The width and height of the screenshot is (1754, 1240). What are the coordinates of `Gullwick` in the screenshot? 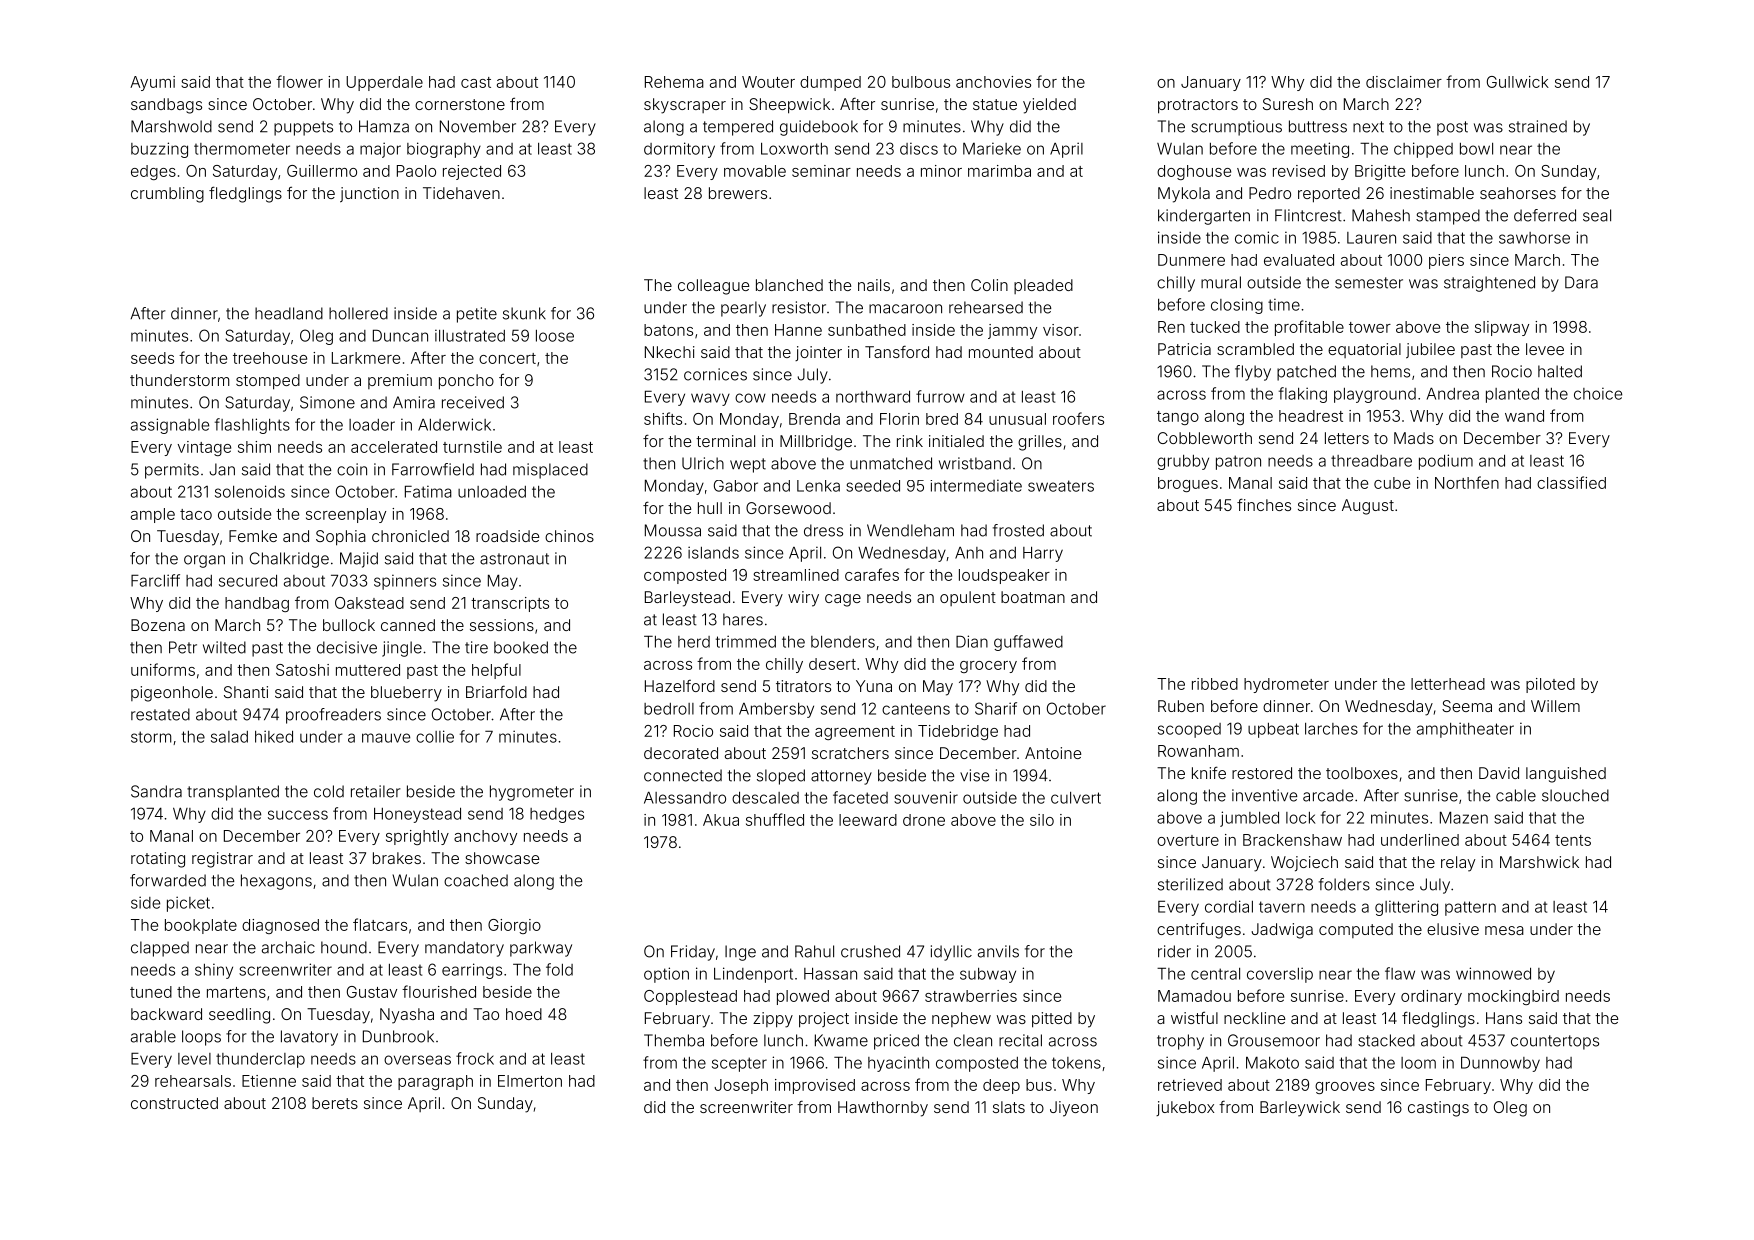 It's located at (1518, 82).
